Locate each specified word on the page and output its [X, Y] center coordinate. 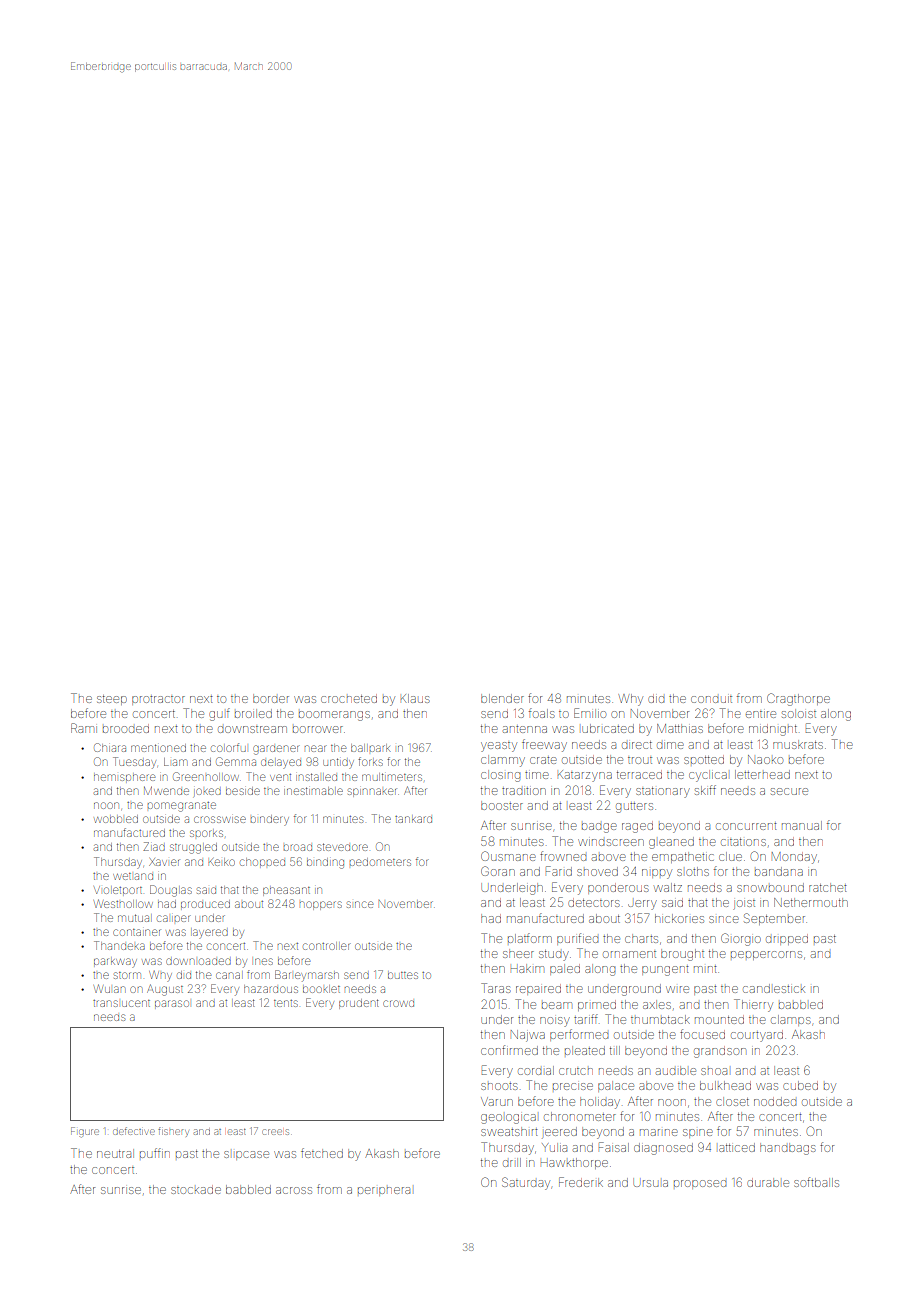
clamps [791, 1020]
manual [802, 825]
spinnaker [372, 792]
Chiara [110, 747]
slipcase [246, 1155]
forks [370, 761]
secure [789, 791]
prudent [359, 1004]
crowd [398, 1003]
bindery [270, 820]
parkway [115, 963]
